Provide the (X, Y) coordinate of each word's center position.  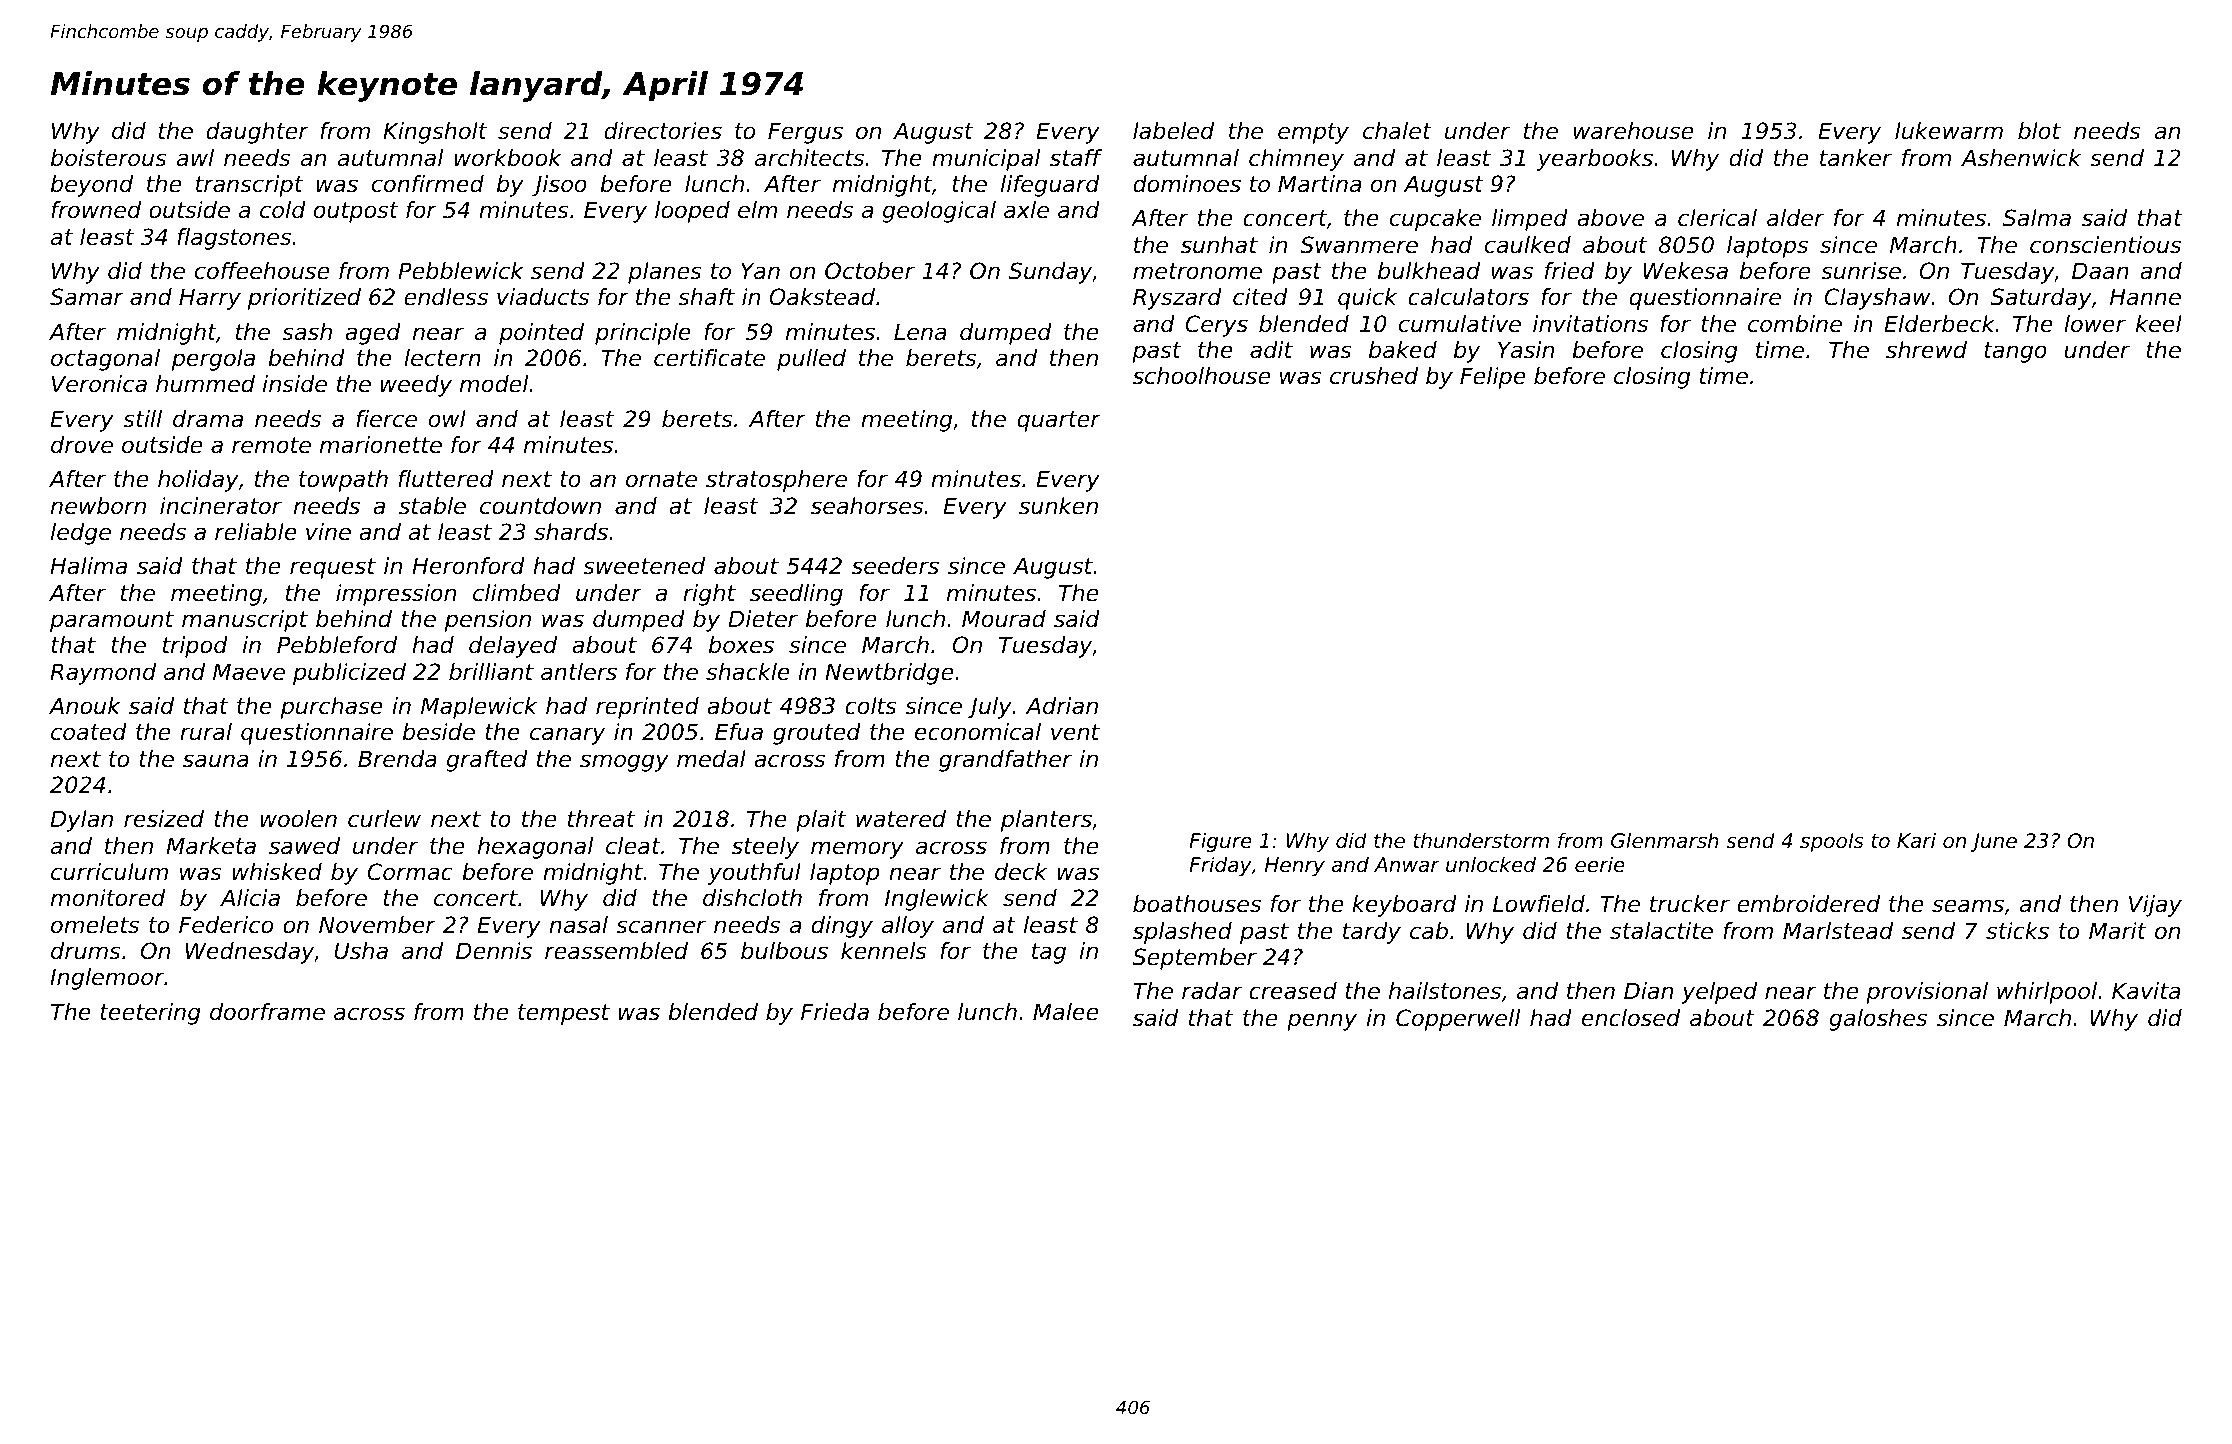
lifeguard (1050, 186)
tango (2015, 352)
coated (89, 732)
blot (2039, 131)
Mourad (1004, 619)
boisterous (109, 158)
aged (373, 334)
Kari (1916, 840)
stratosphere (776, 481)
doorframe (267, 1012)
